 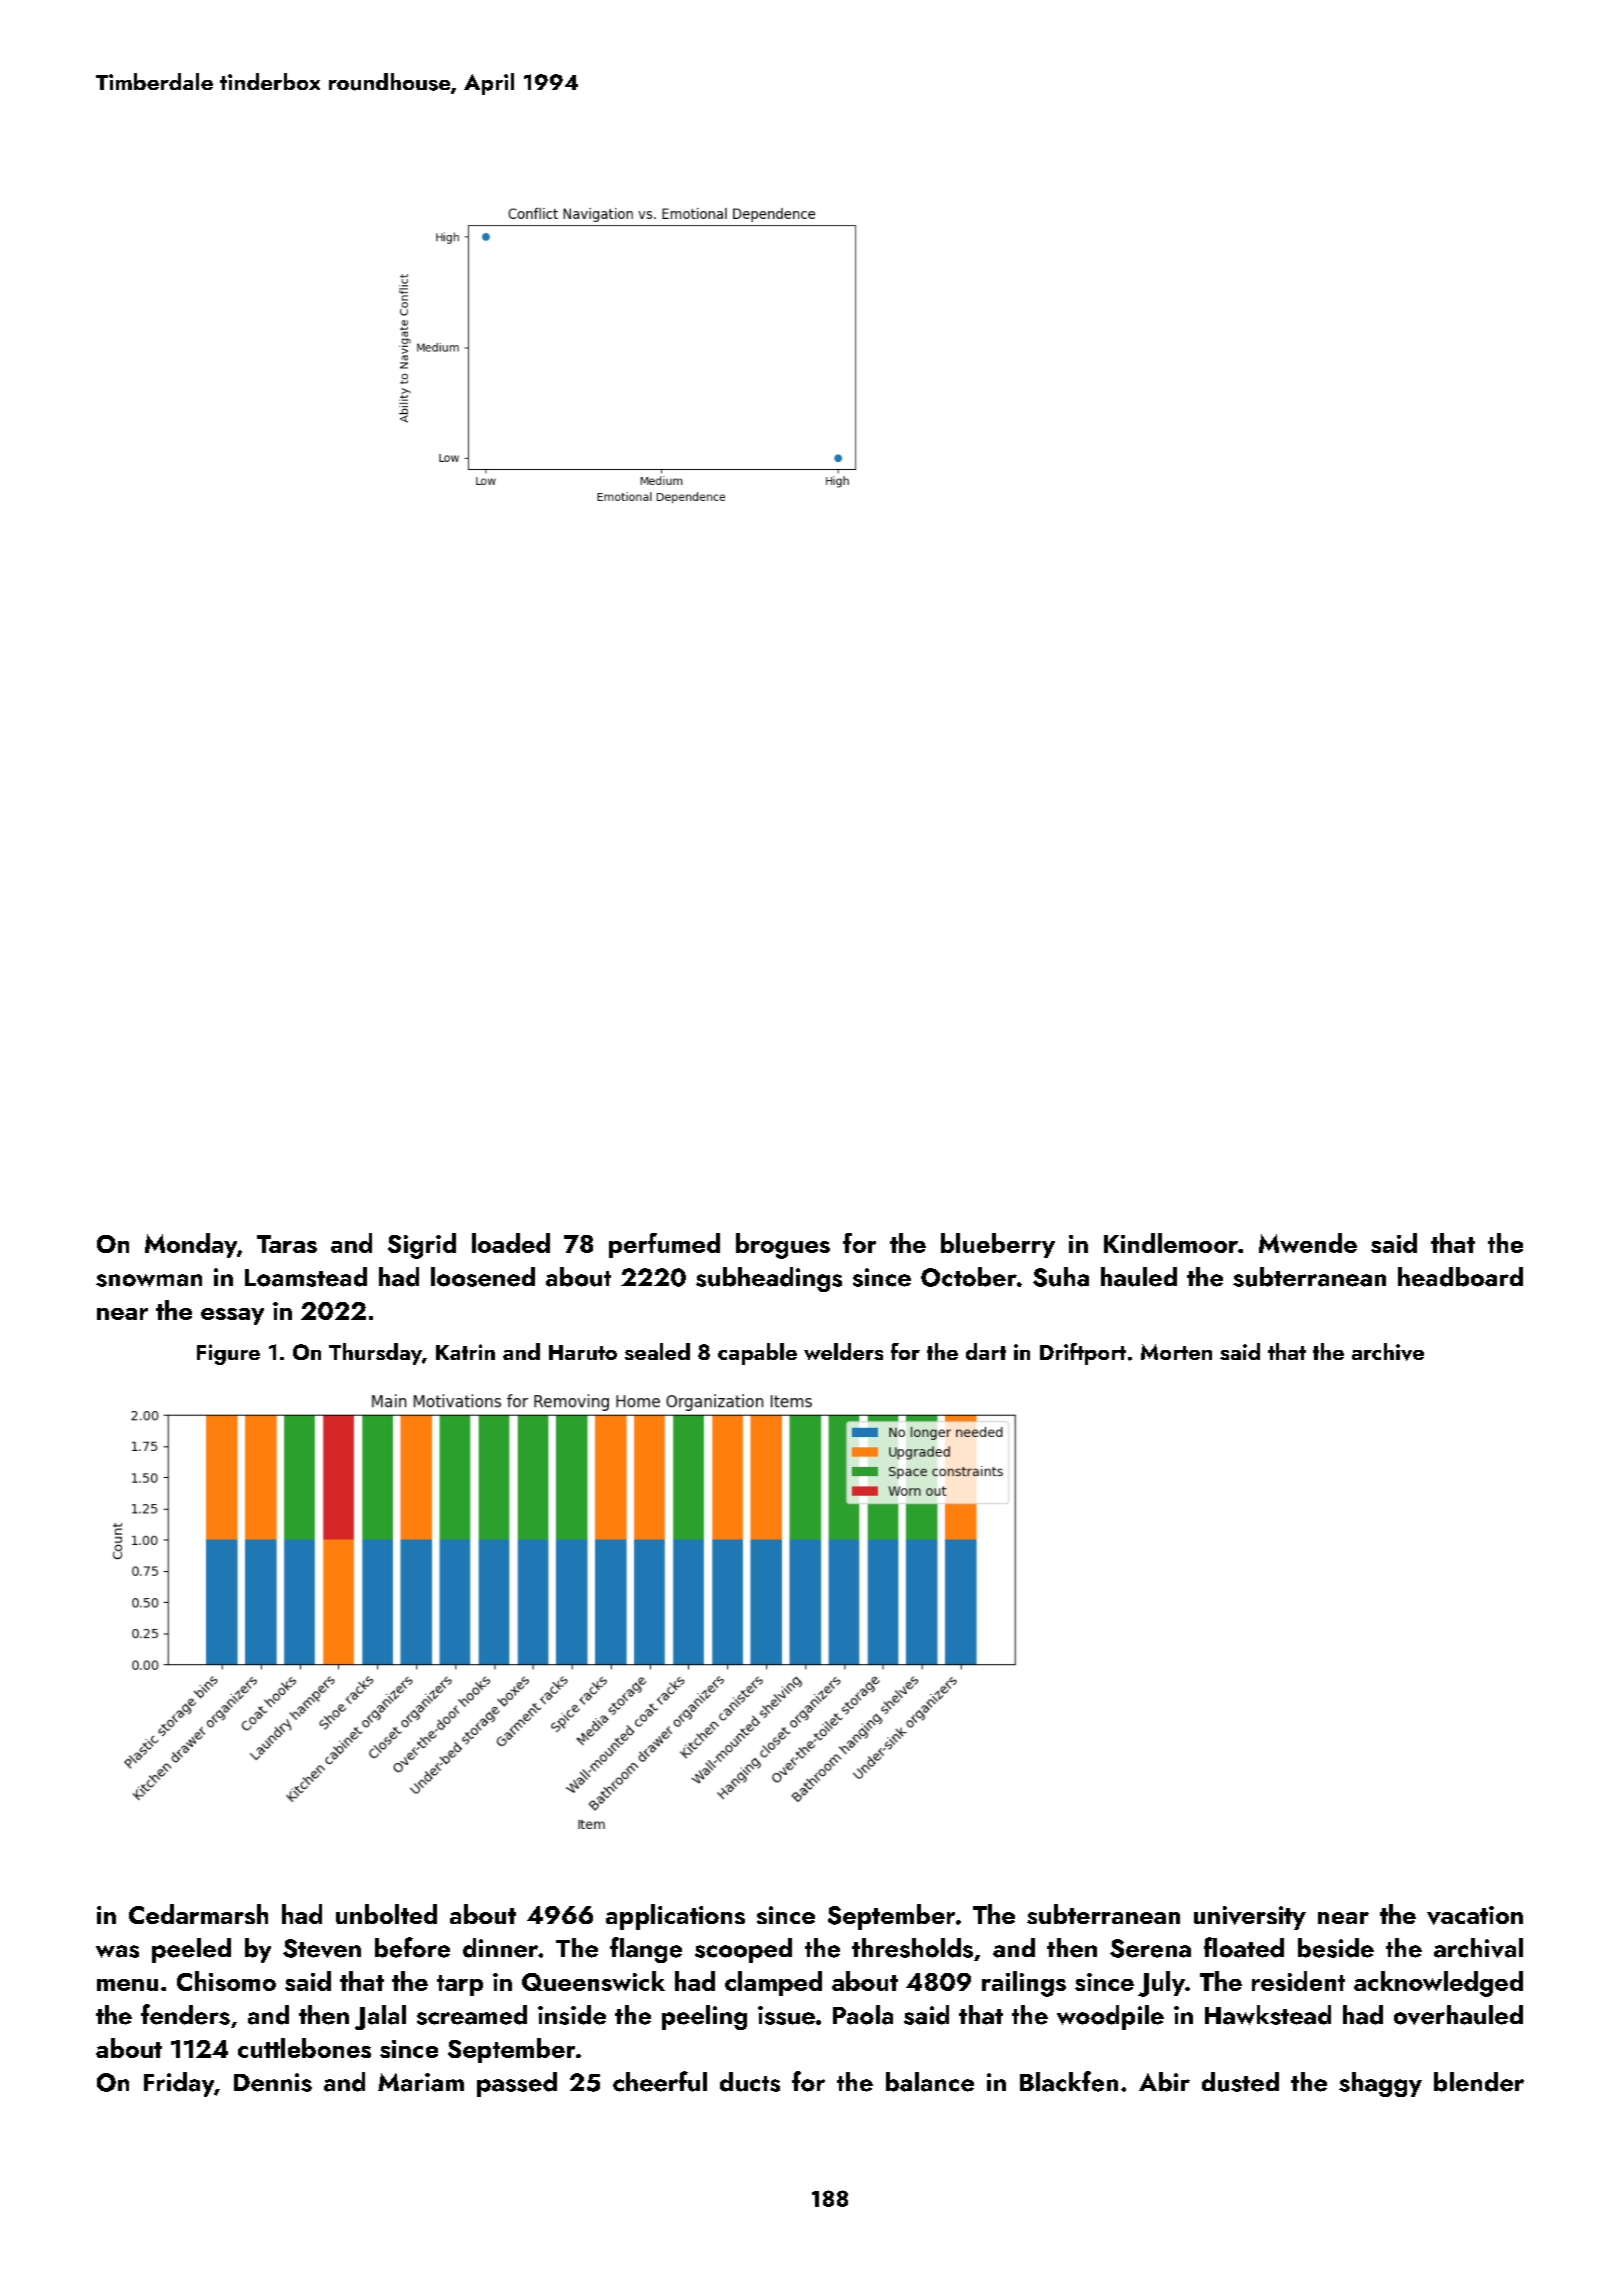 What do you see at coordinates (386, 1914) in the page?
I see `unbolted` at bounding box center [386, 1914].
